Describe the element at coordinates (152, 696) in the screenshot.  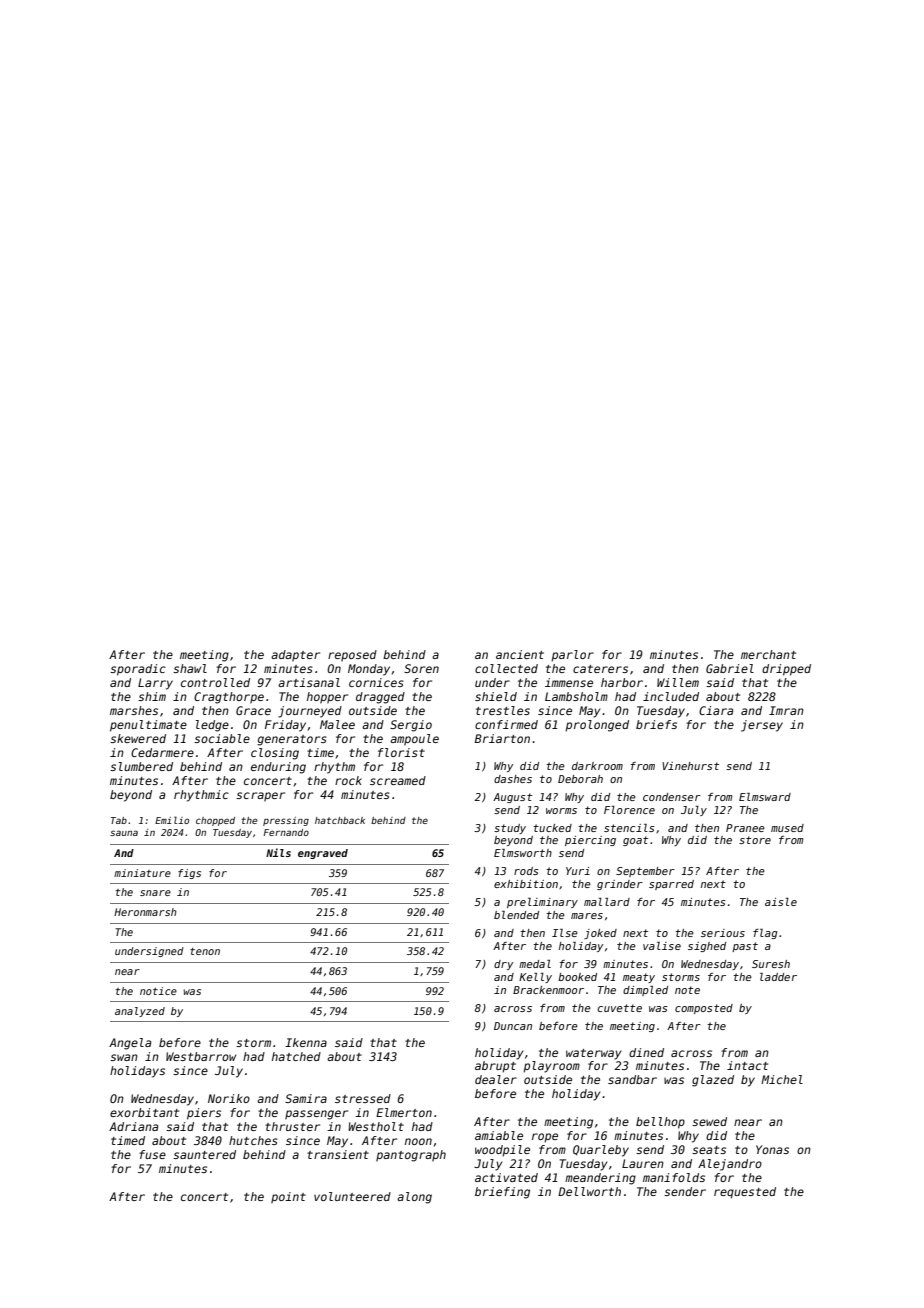
I see `shim` at that location.
